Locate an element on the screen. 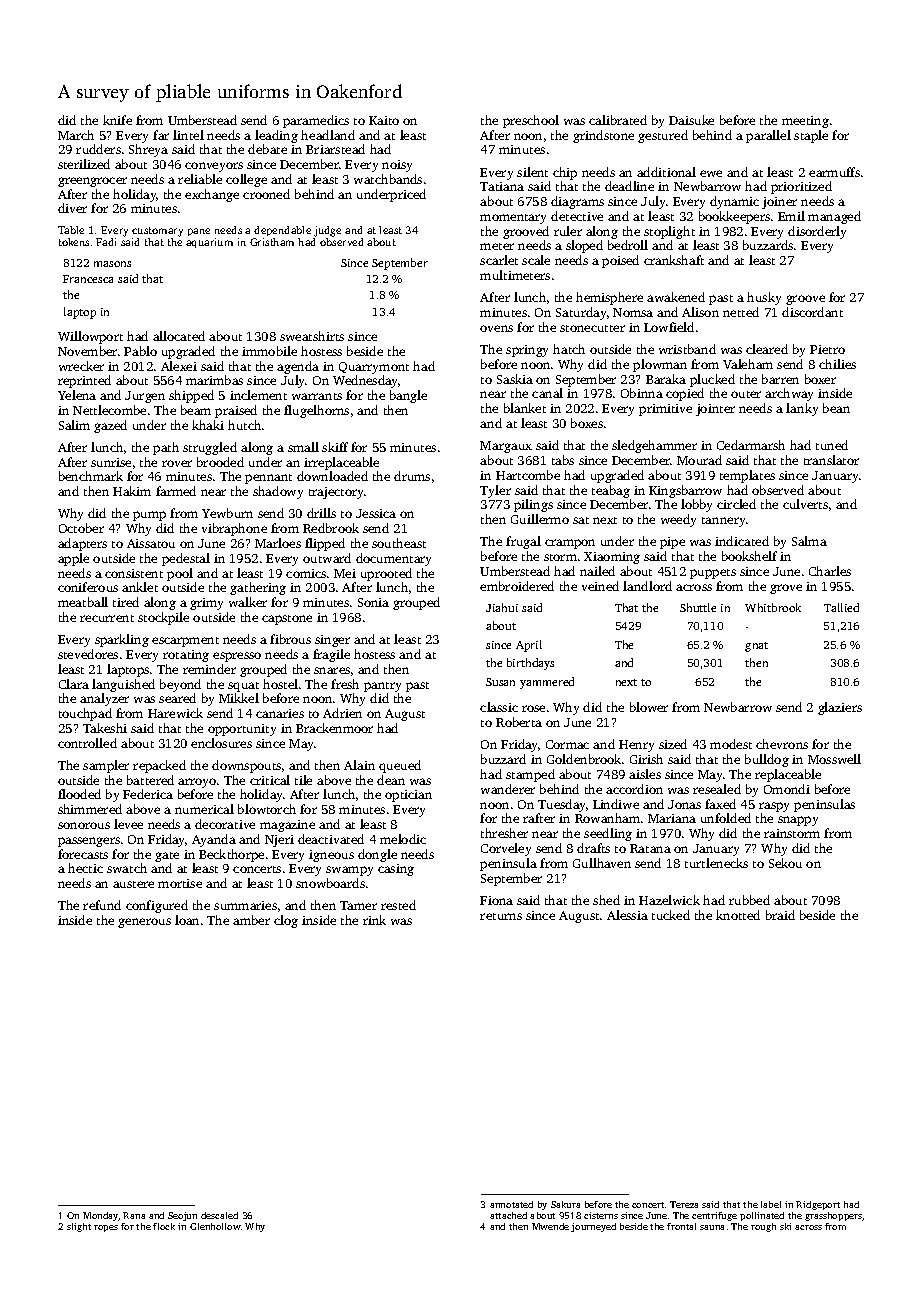 This screenshot has width=924, height=1308. Alessia is located at coordinates (627, 915).
